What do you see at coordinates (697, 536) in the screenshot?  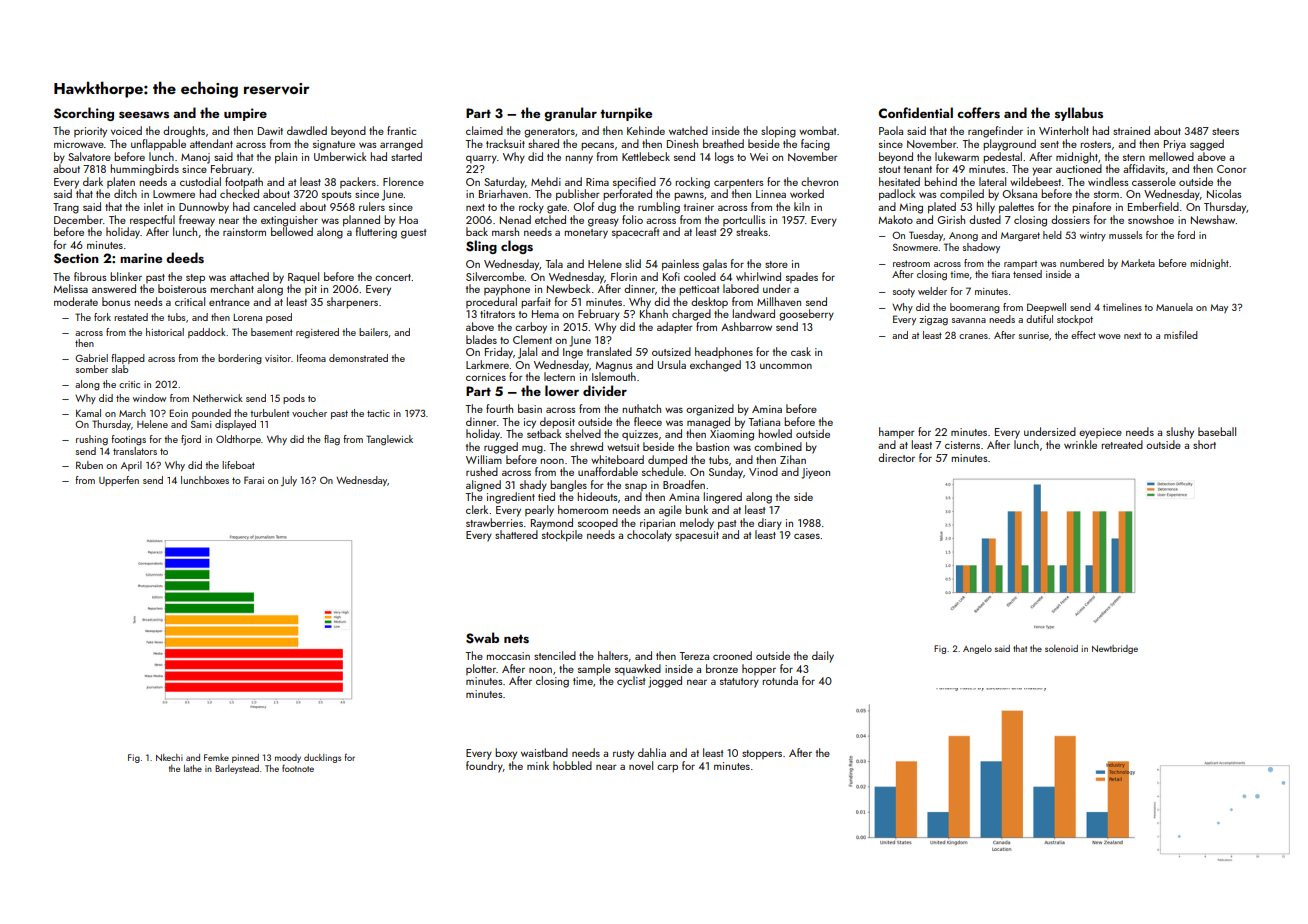 I see `spacesuit` at bounding box center [697, 536].
